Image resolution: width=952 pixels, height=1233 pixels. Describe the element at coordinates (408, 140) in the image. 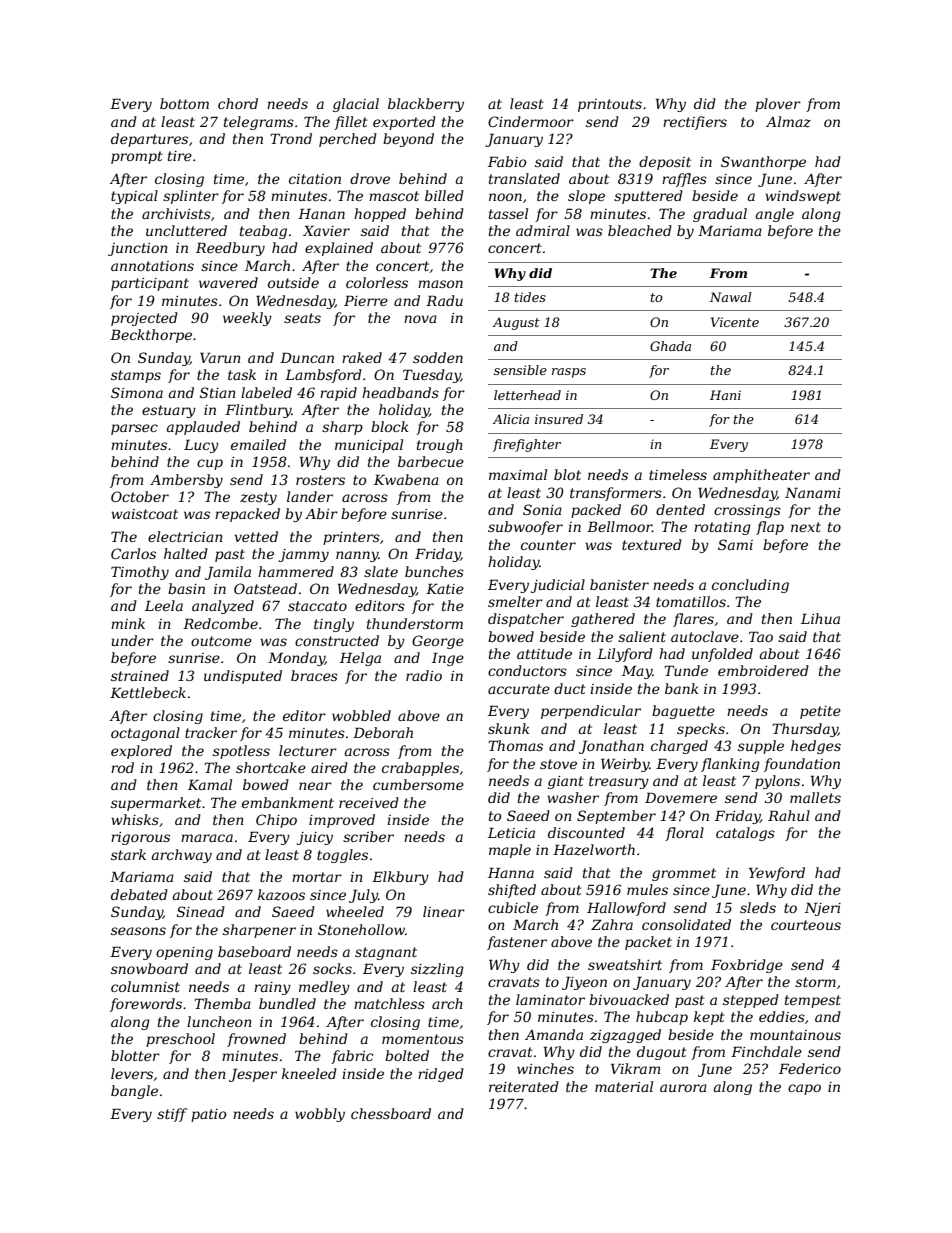

I see `beyond` at that location.
